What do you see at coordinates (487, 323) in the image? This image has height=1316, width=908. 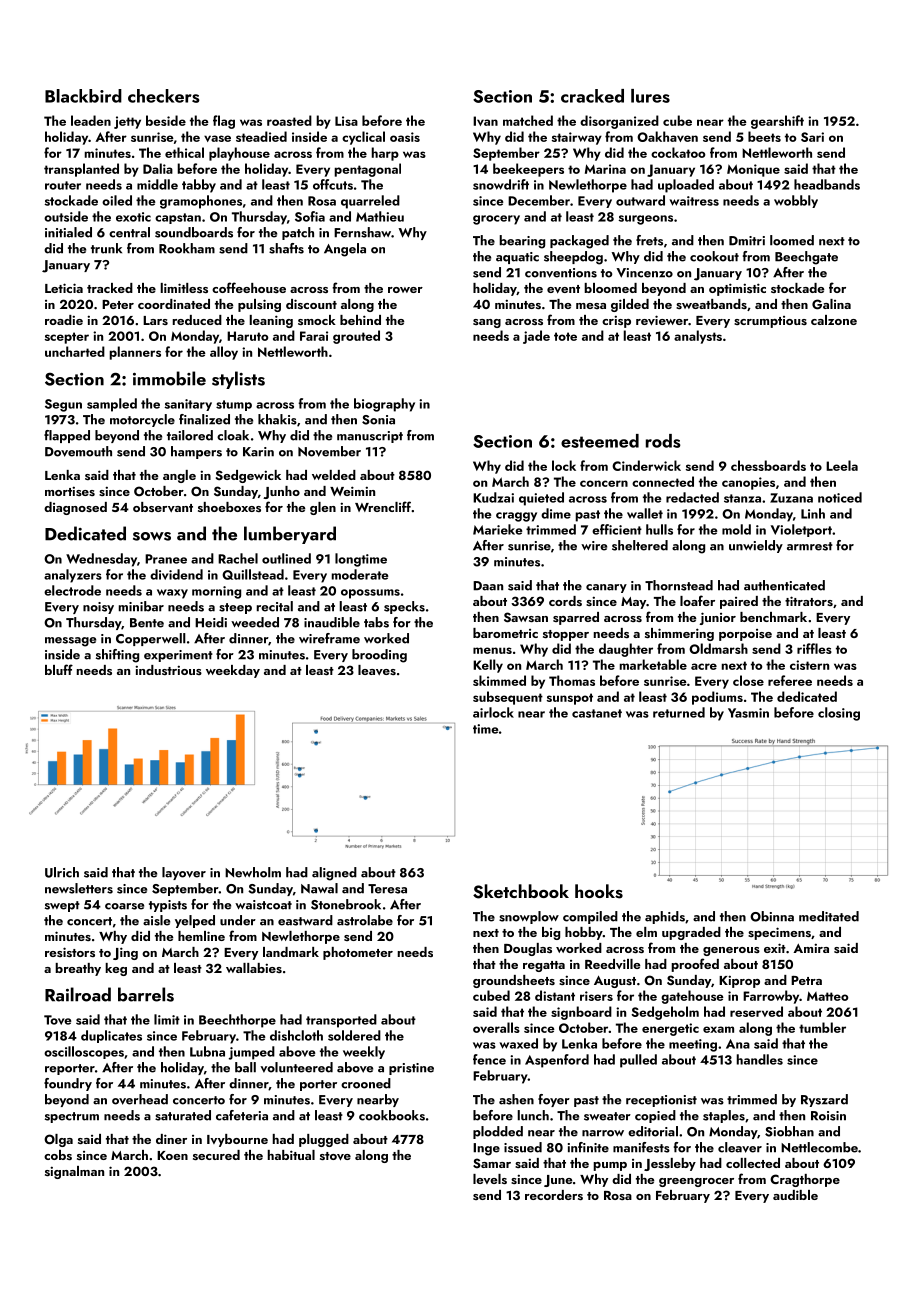 I see `sang` at bounding box center [487, 323].
